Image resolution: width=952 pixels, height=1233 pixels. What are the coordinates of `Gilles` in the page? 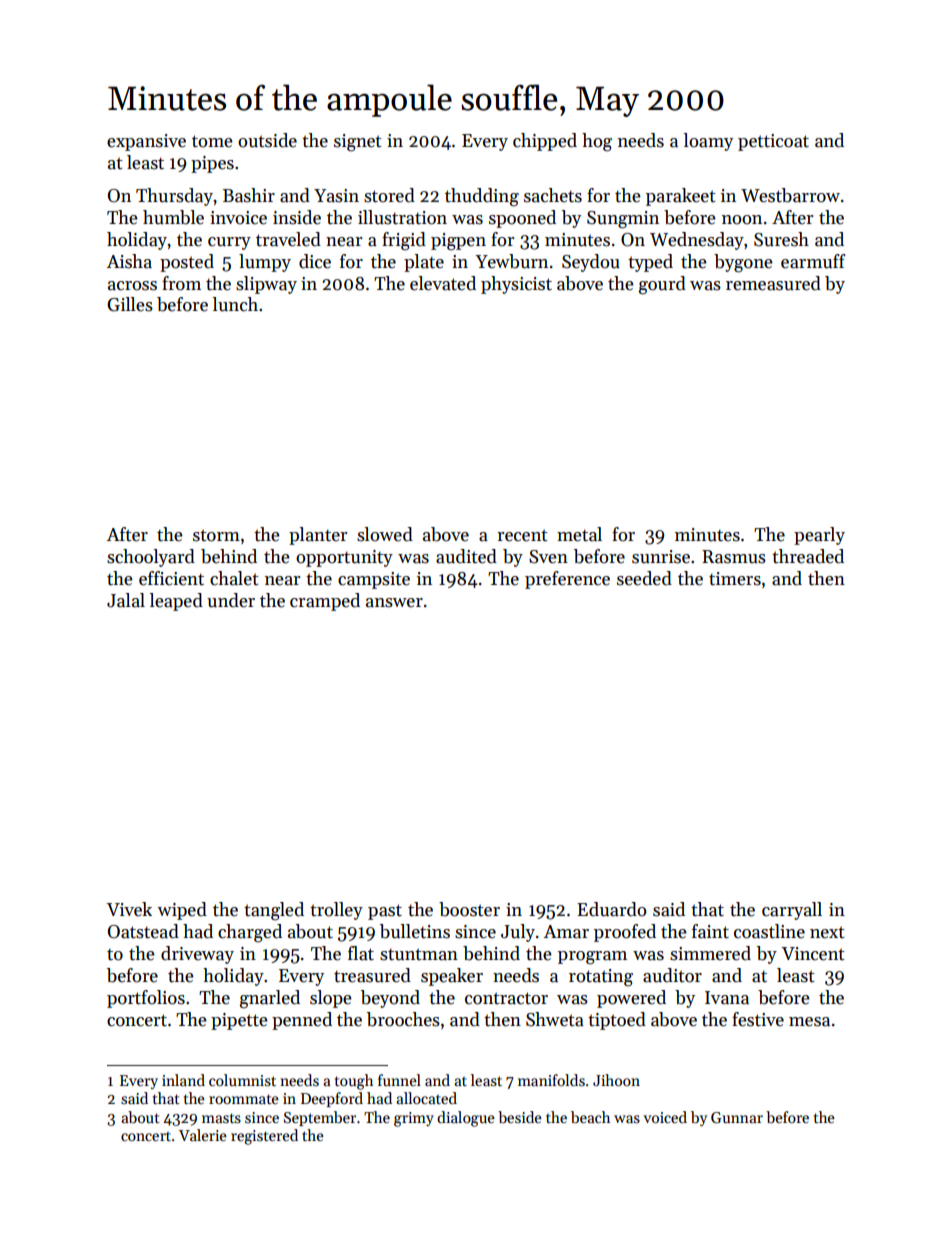 It's located at (130, 304).
